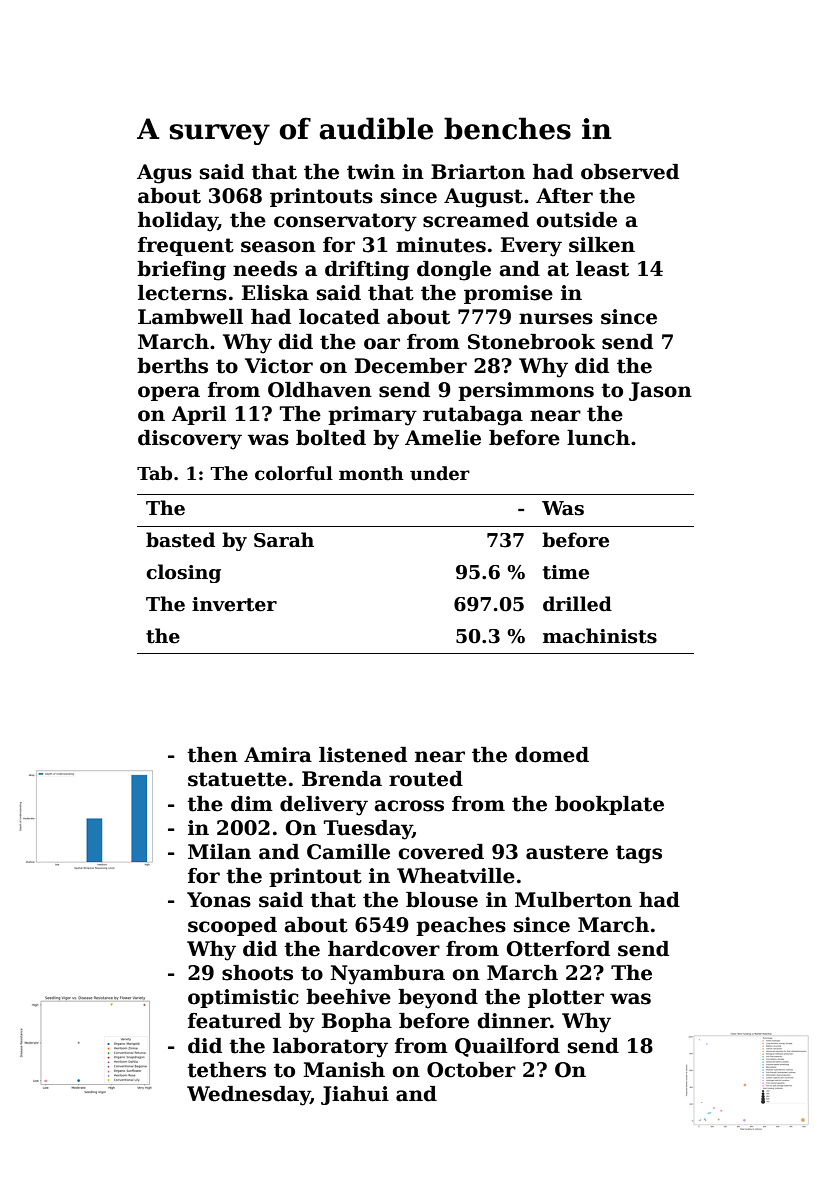 The width and height of the screenshot is (832, 1181). What do you see at coordinates (577, 604) in the screenshot?
I see `drilled` at bounding box center [577, 604].
